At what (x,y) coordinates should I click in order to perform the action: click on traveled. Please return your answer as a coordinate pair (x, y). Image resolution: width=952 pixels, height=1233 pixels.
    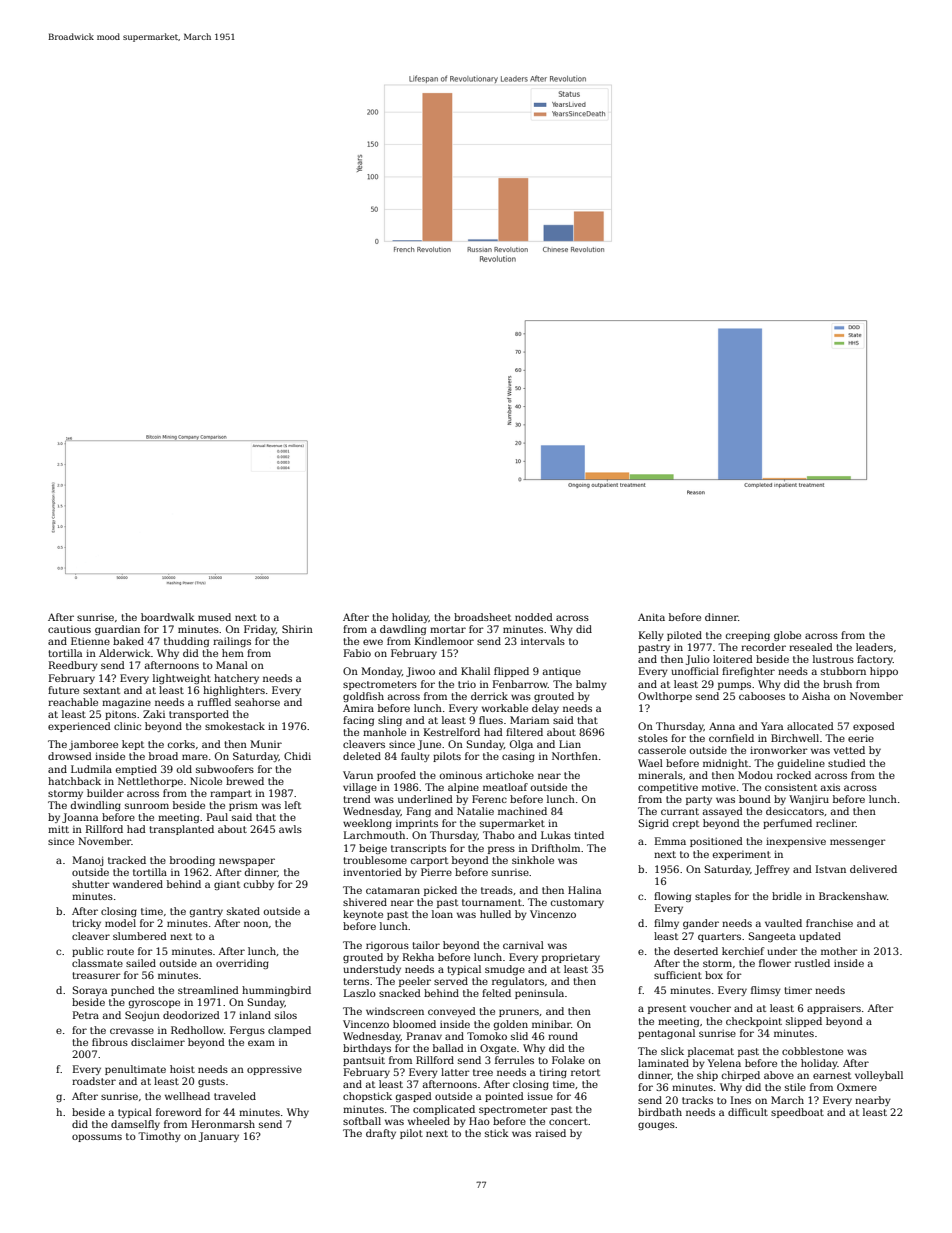
    Looking at the image, I should click on (235, 1096).
